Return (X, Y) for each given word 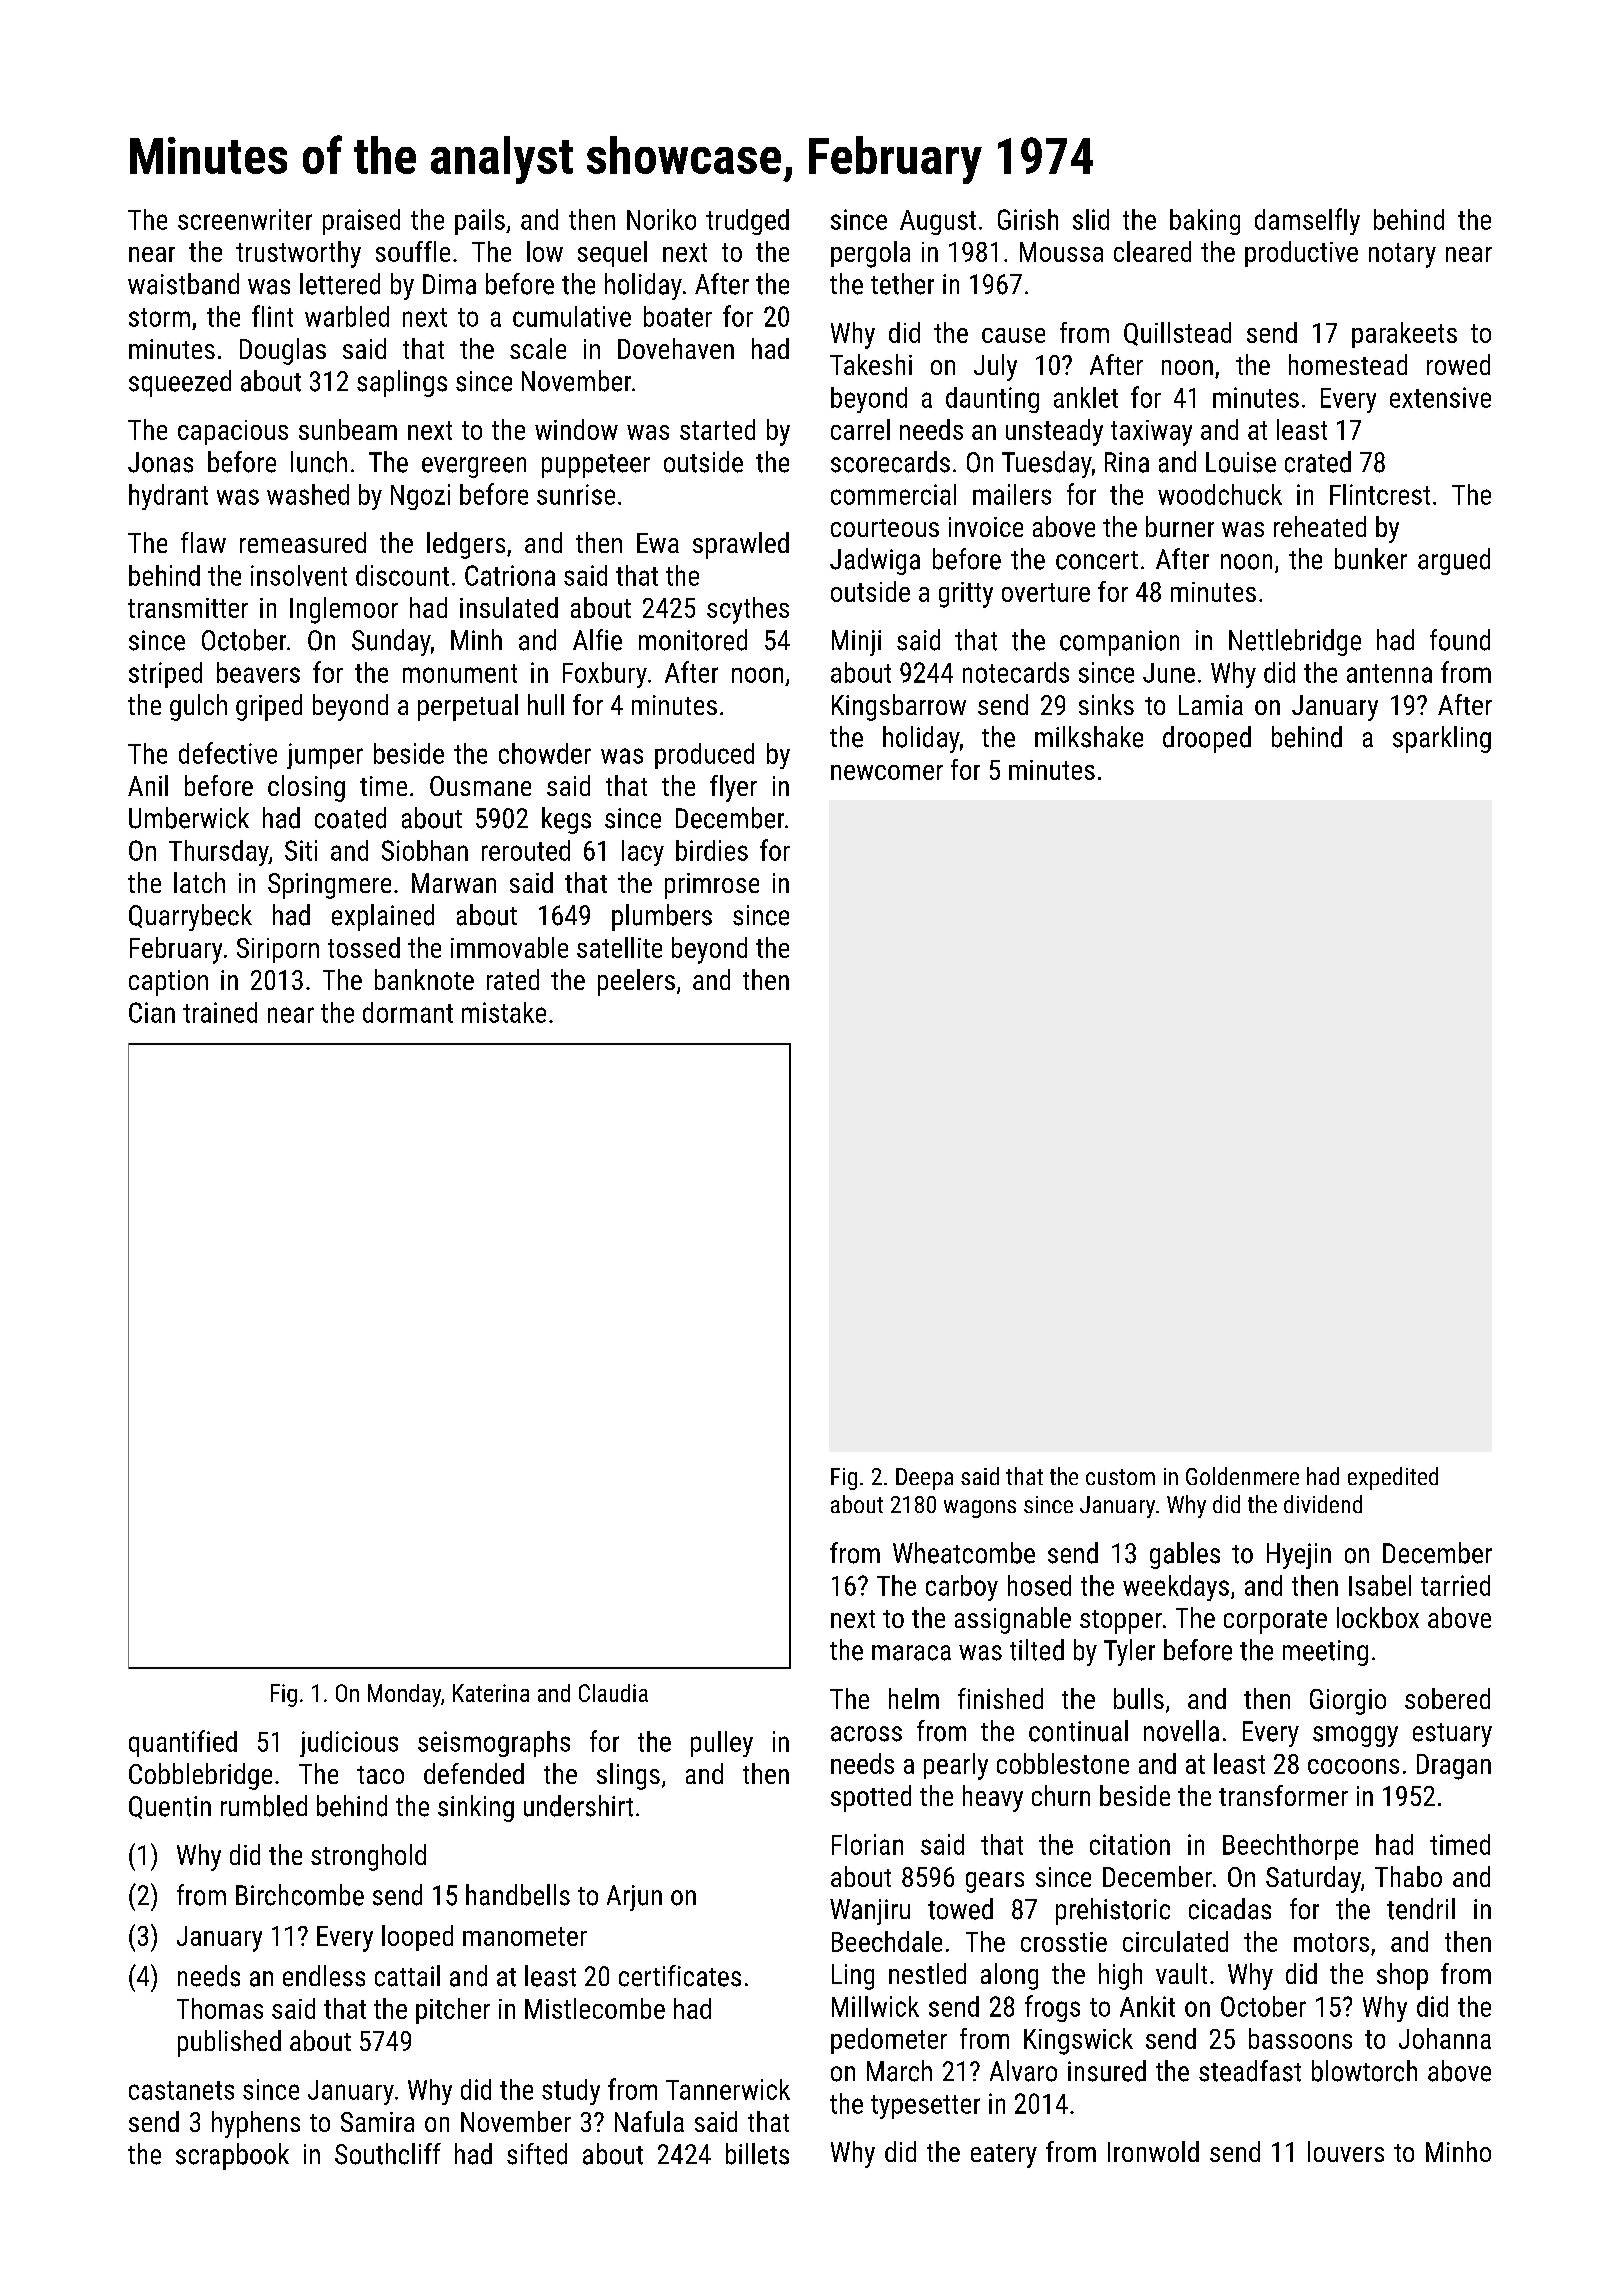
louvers (1346, 2151)
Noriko (661, 219)
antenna (1389, 673)
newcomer (887, 772)
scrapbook (232, 2156)
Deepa (924, 1479)
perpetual (468, 707)
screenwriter (245, 219)
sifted (537, 2154)
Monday (404, 1695)
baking (1205, 222)
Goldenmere (1242, 1476)
